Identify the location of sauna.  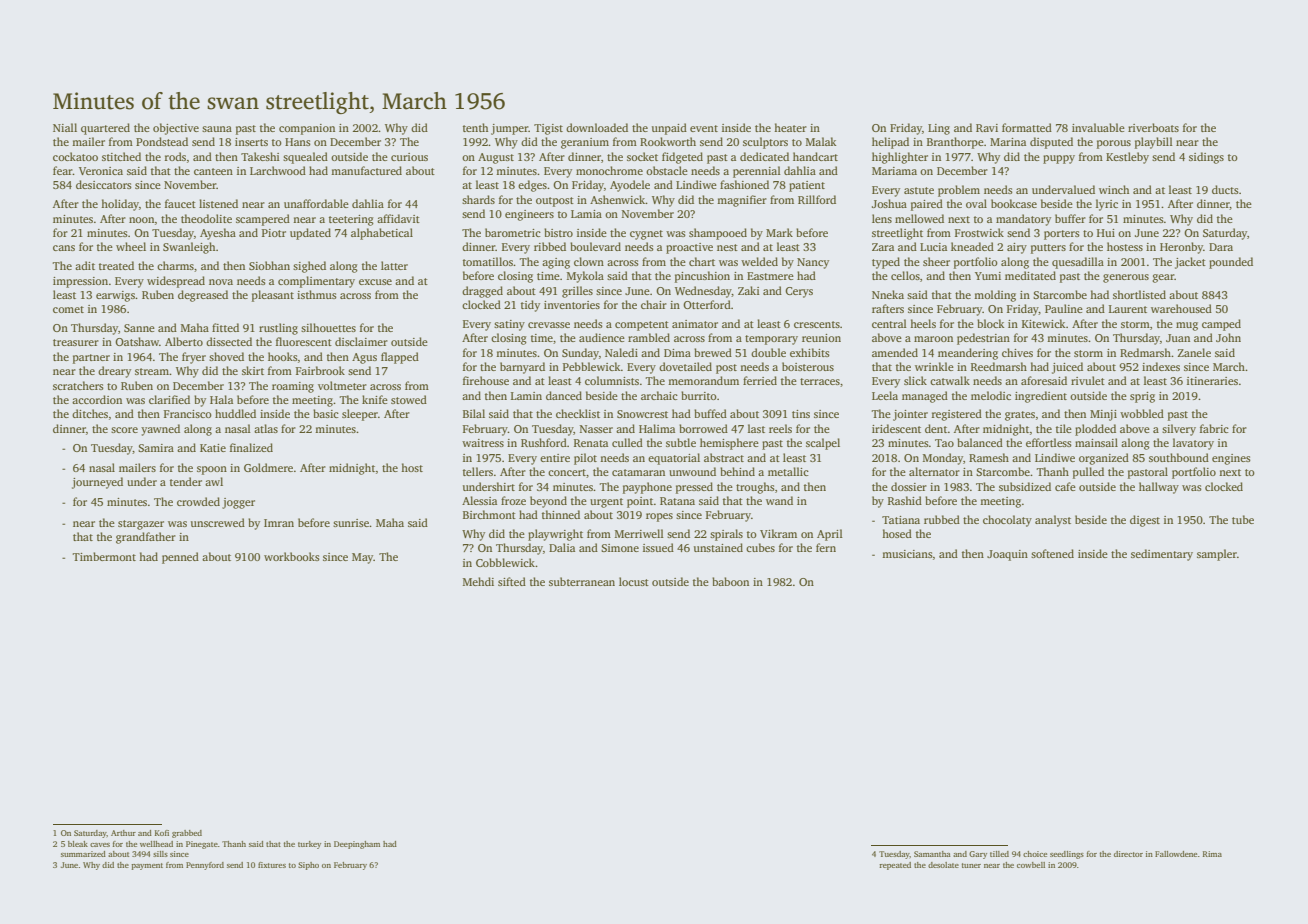
(217, 129).
